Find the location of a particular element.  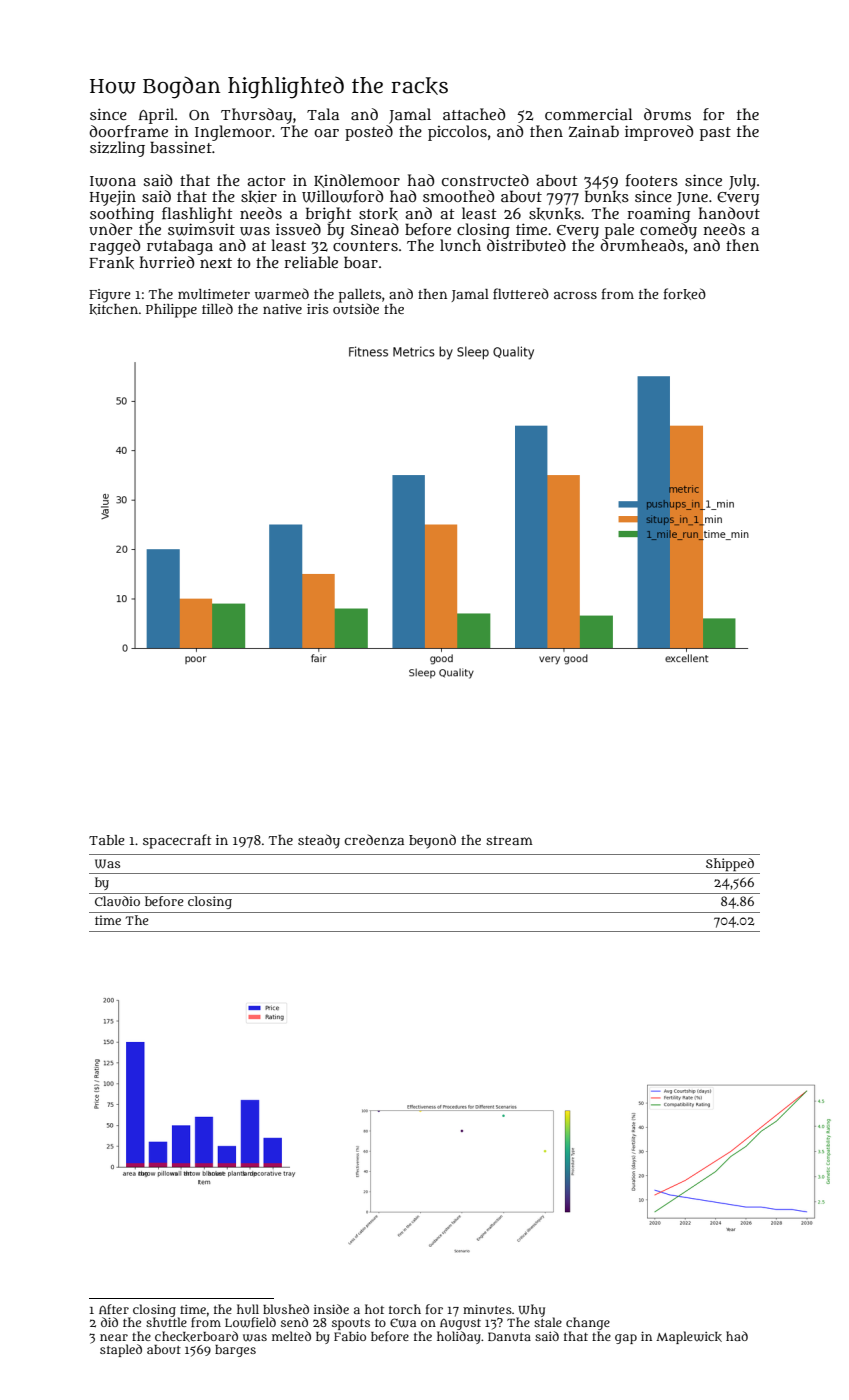

beyond is located at coordinates (432, 841).
